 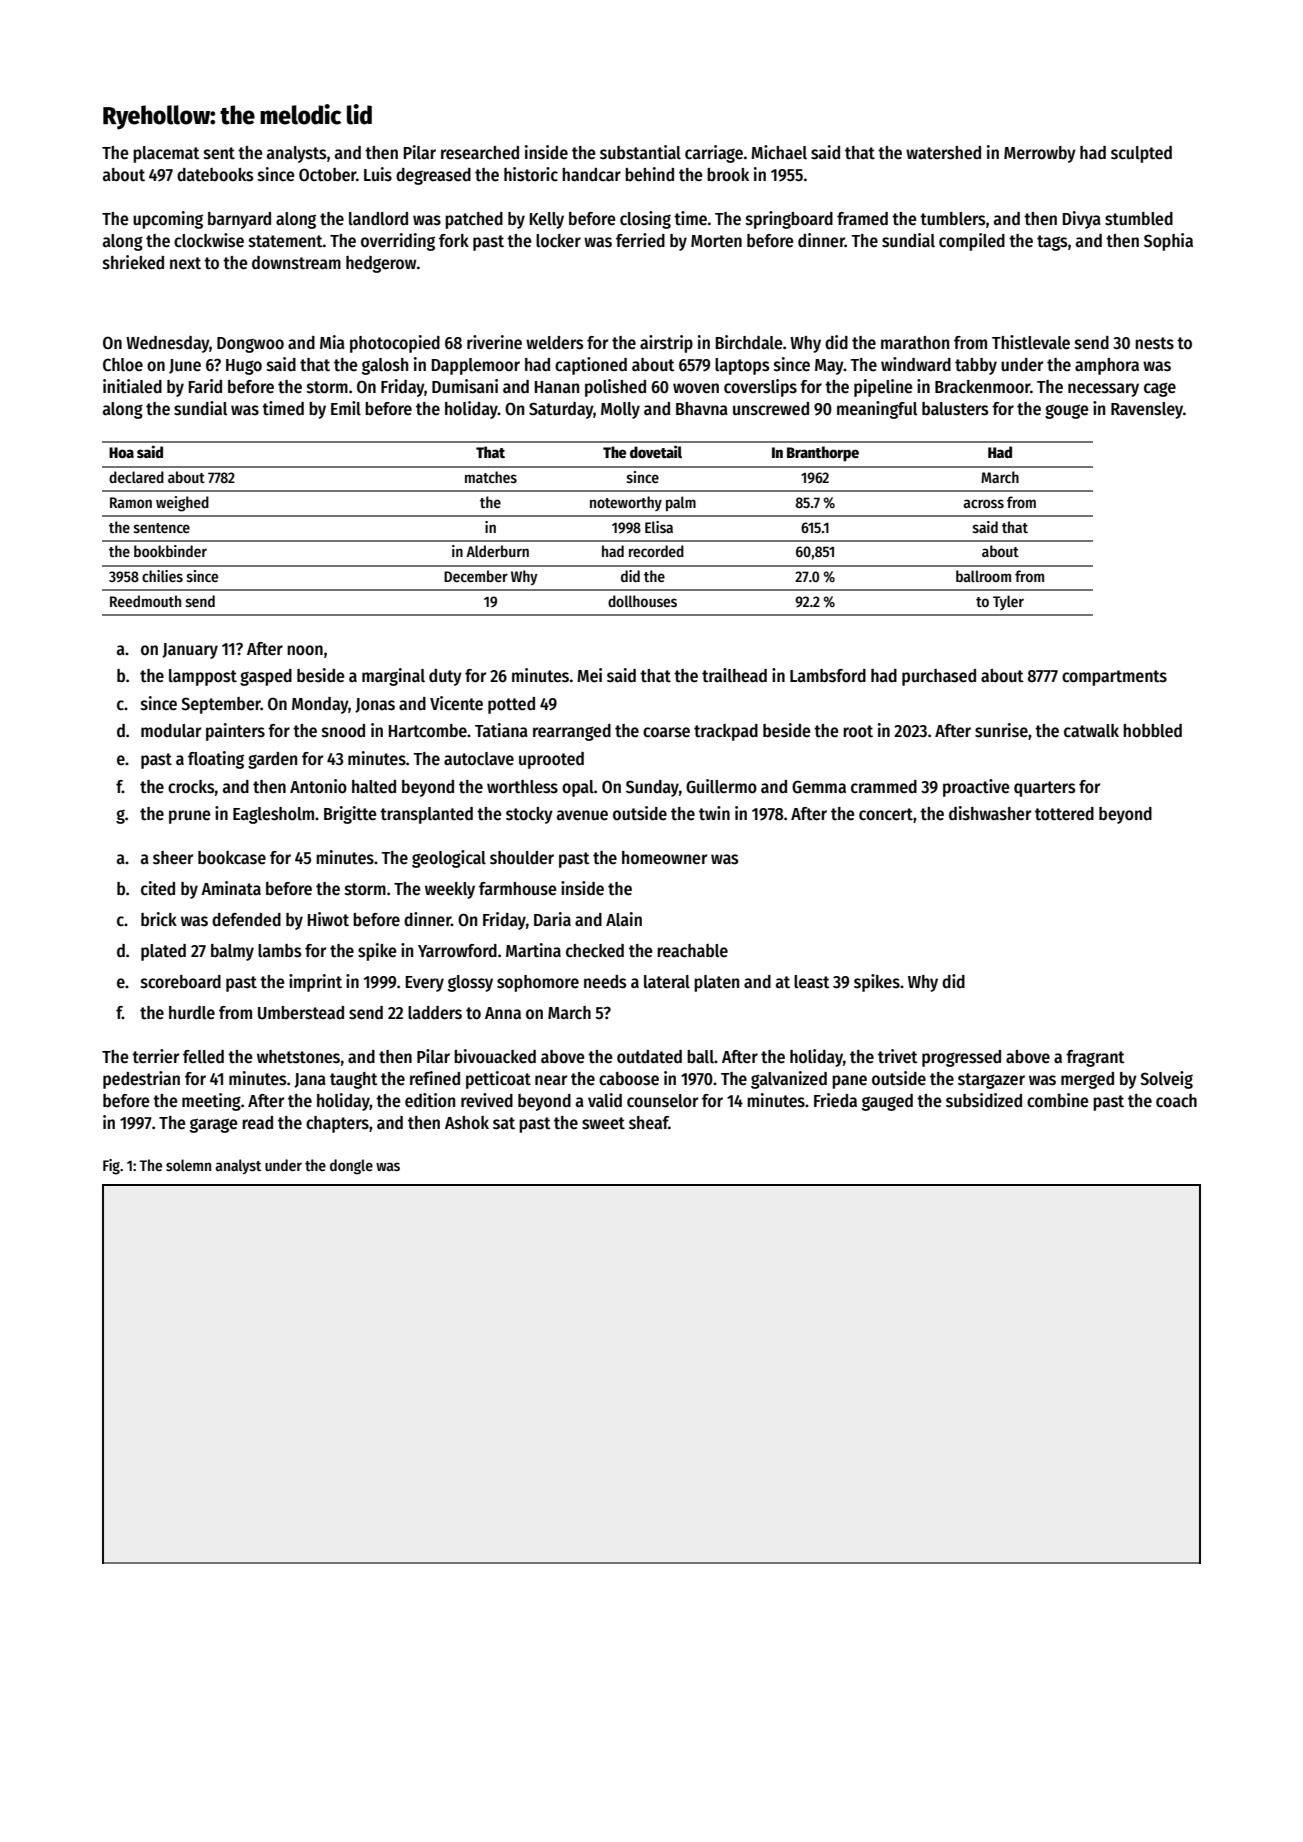 I want to click on Every, so click(x=425, y=984).
